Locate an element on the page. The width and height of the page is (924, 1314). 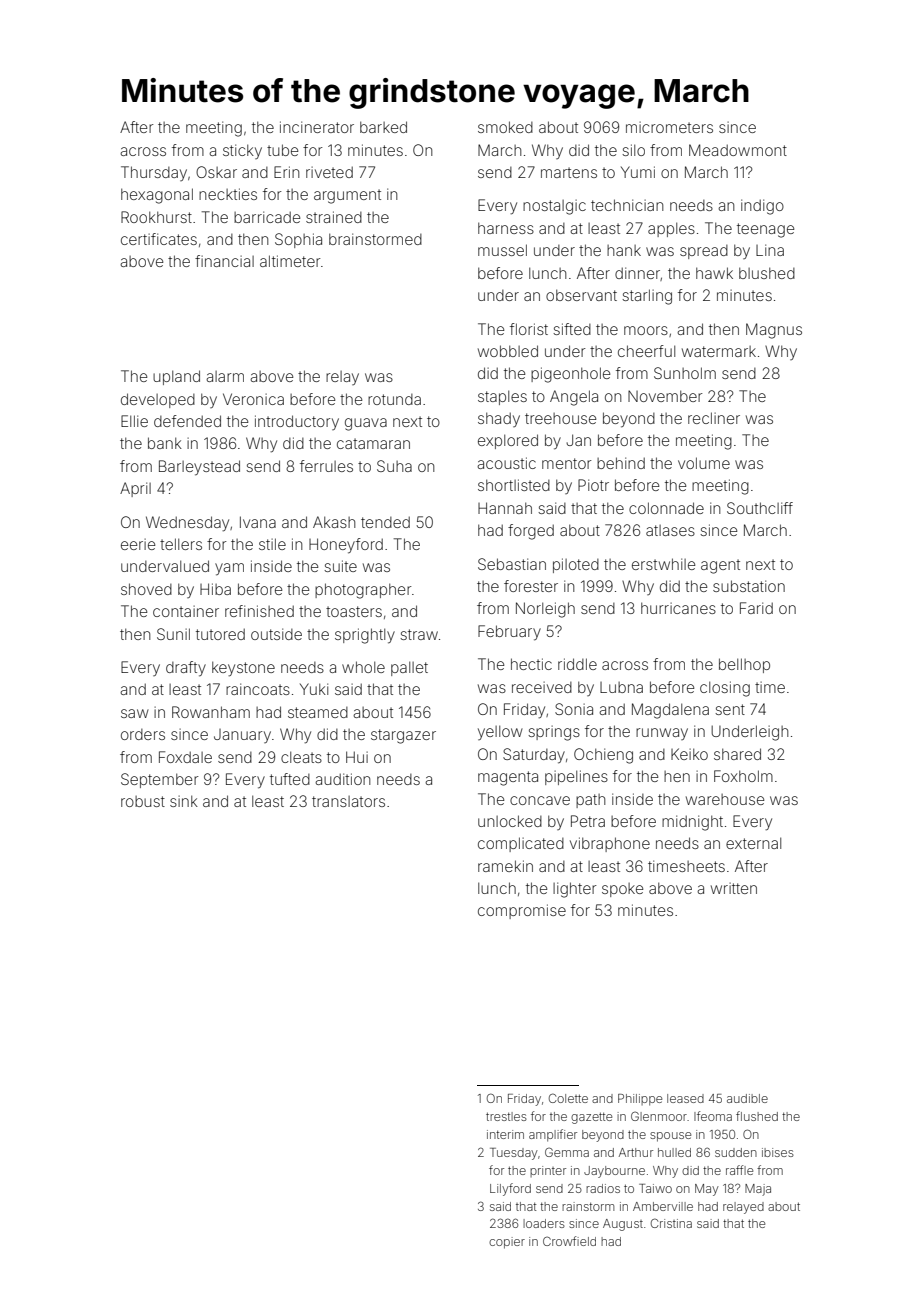
sink is located at coordinates (184, 801).
